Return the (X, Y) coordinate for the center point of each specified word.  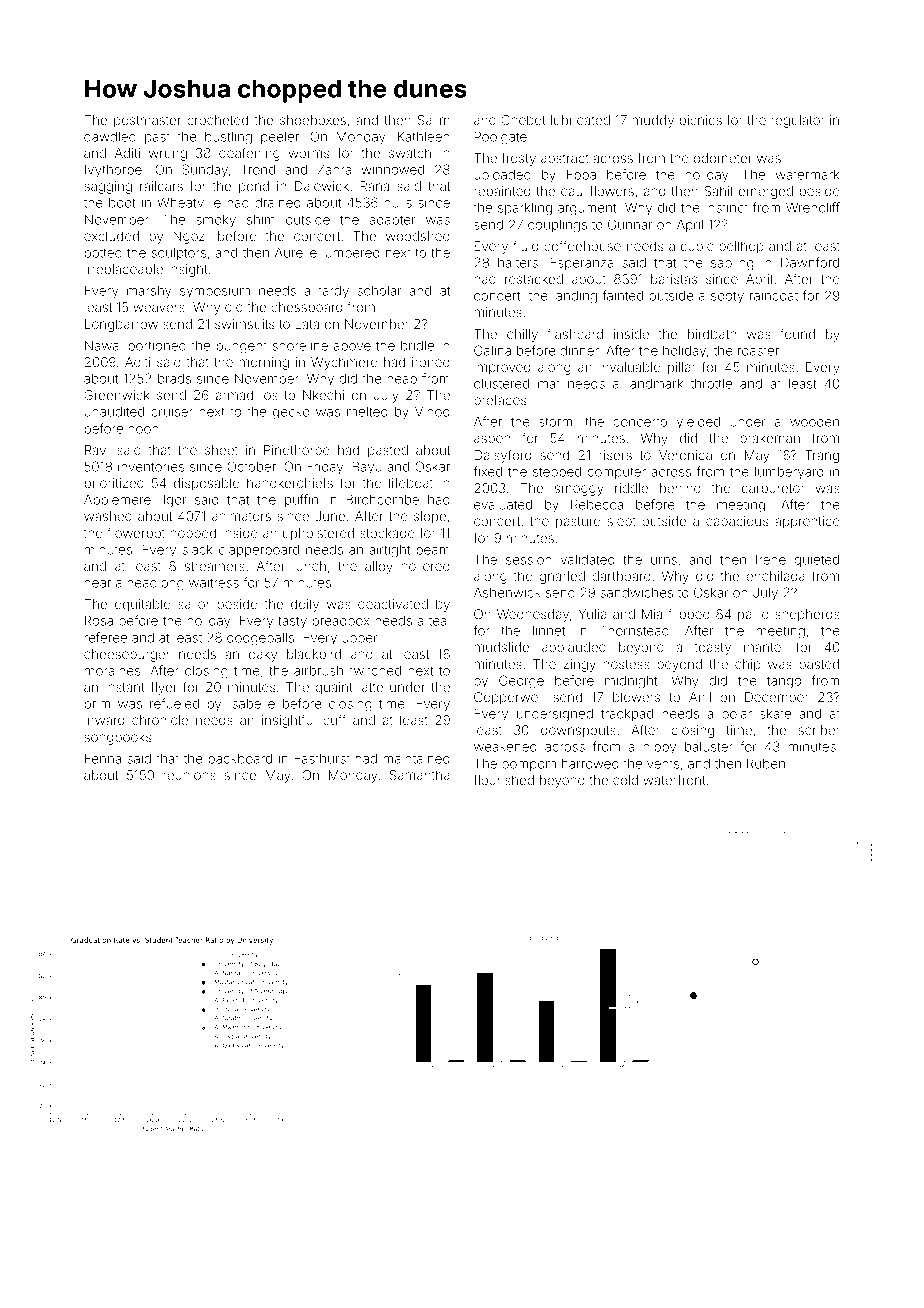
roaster (758, 351)
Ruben (766, 763)
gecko (291, 413)
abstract (565, 158)
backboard (240, 759)
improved (502, 368)
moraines (112, 671)
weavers (159, 308)
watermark (808, 175)
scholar (379, 291)
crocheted (217, 120)
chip (748, 665)
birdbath (712, 334)
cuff (334, 719)
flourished (504, 779)
